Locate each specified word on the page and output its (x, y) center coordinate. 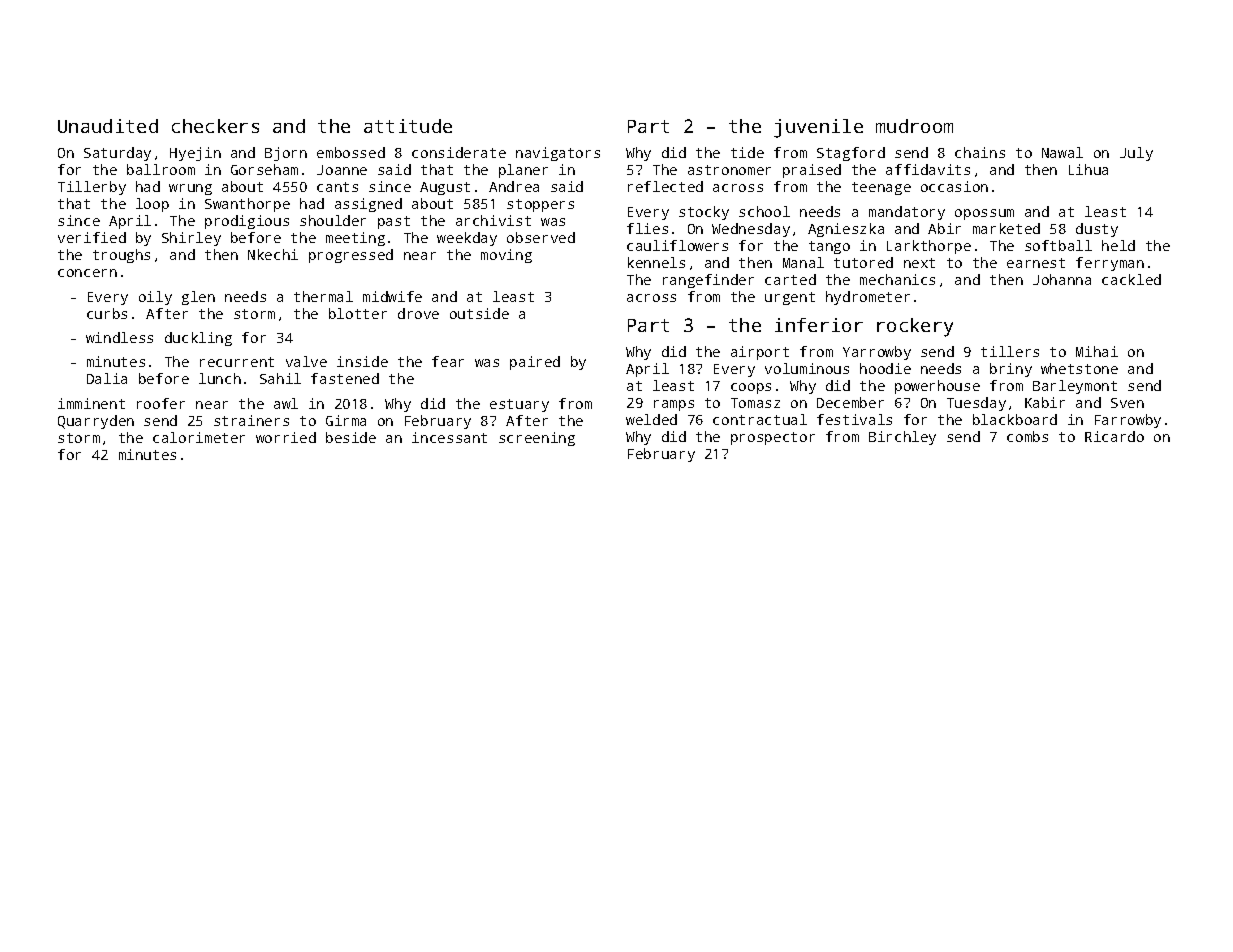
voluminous (807, 368)
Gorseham (264, 169)
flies (647, 228)
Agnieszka (846, 230)
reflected (665, 186)
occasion (954, 186)
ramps (674, 405)
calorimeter (199, 437)
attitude (408, 126)
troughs (121, 256)
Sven (1127, 403)
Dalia (107, 378)
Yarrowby (877, 353)
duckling (198, 339)
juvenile (818, 128)
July (1136, 154)
